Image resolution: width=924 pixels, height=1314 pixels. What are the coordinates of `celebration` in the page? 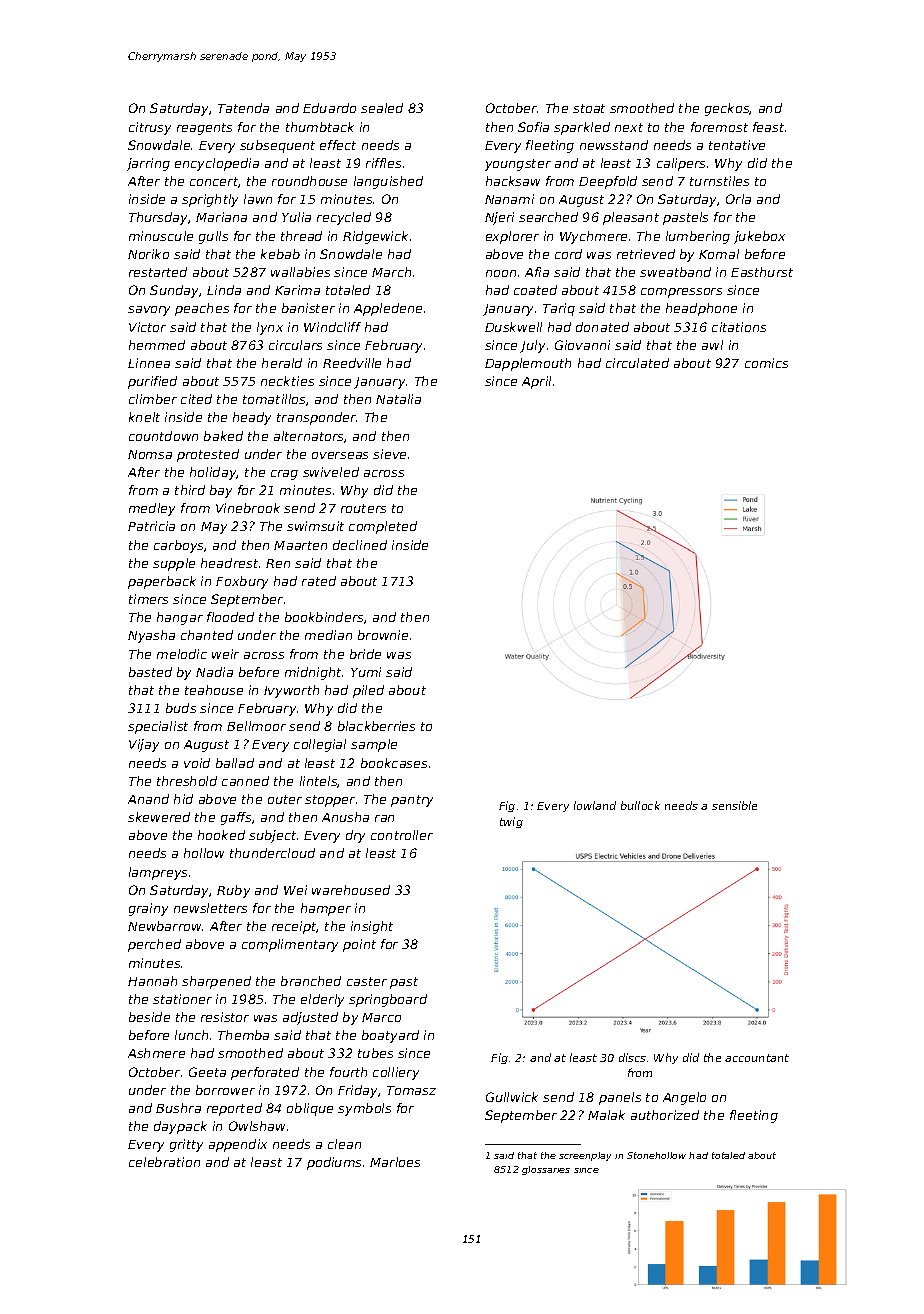 It's located at (164, 1162).
